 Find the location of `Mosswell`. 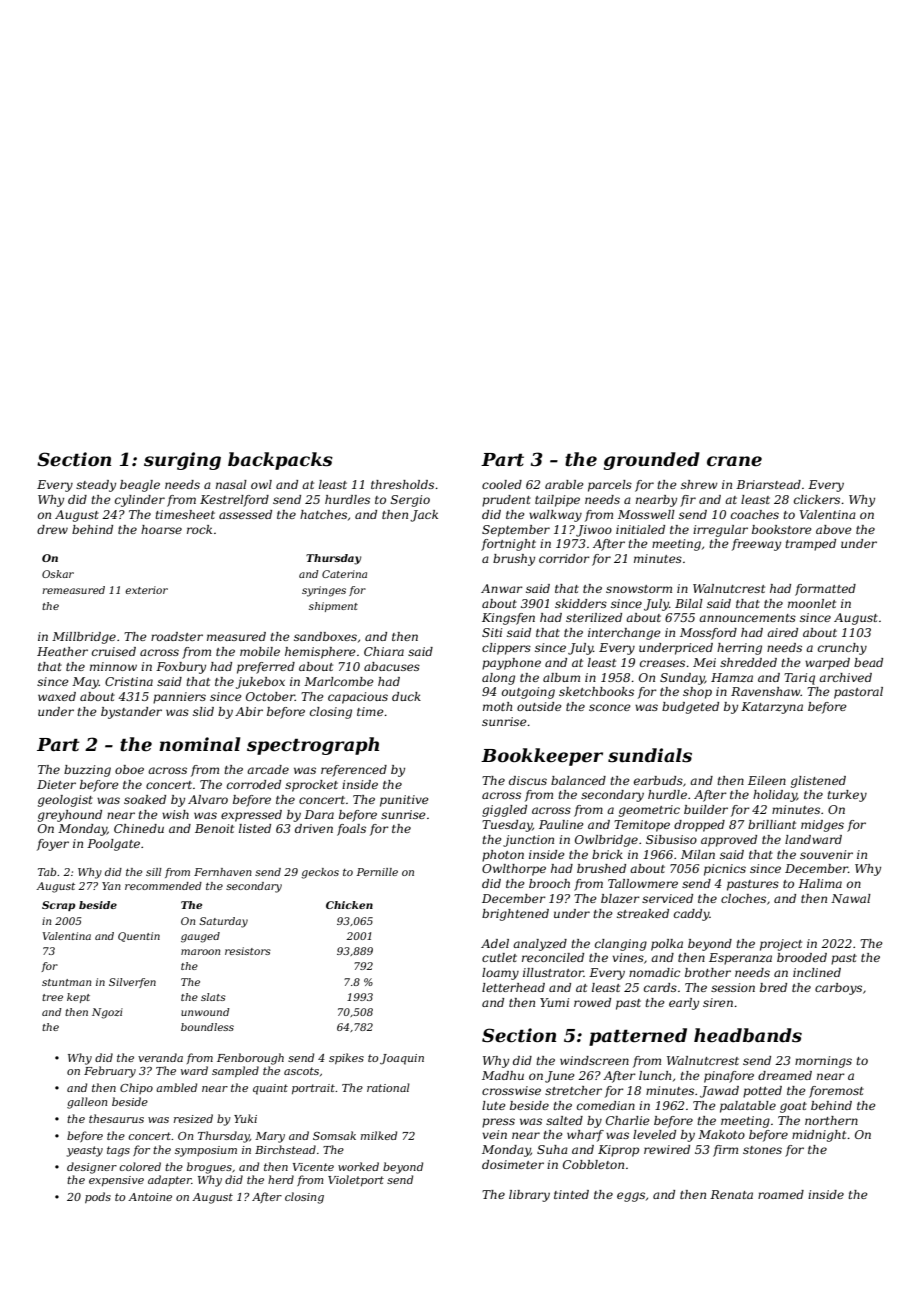

Mosswell is located at coordinates (646, 514).
